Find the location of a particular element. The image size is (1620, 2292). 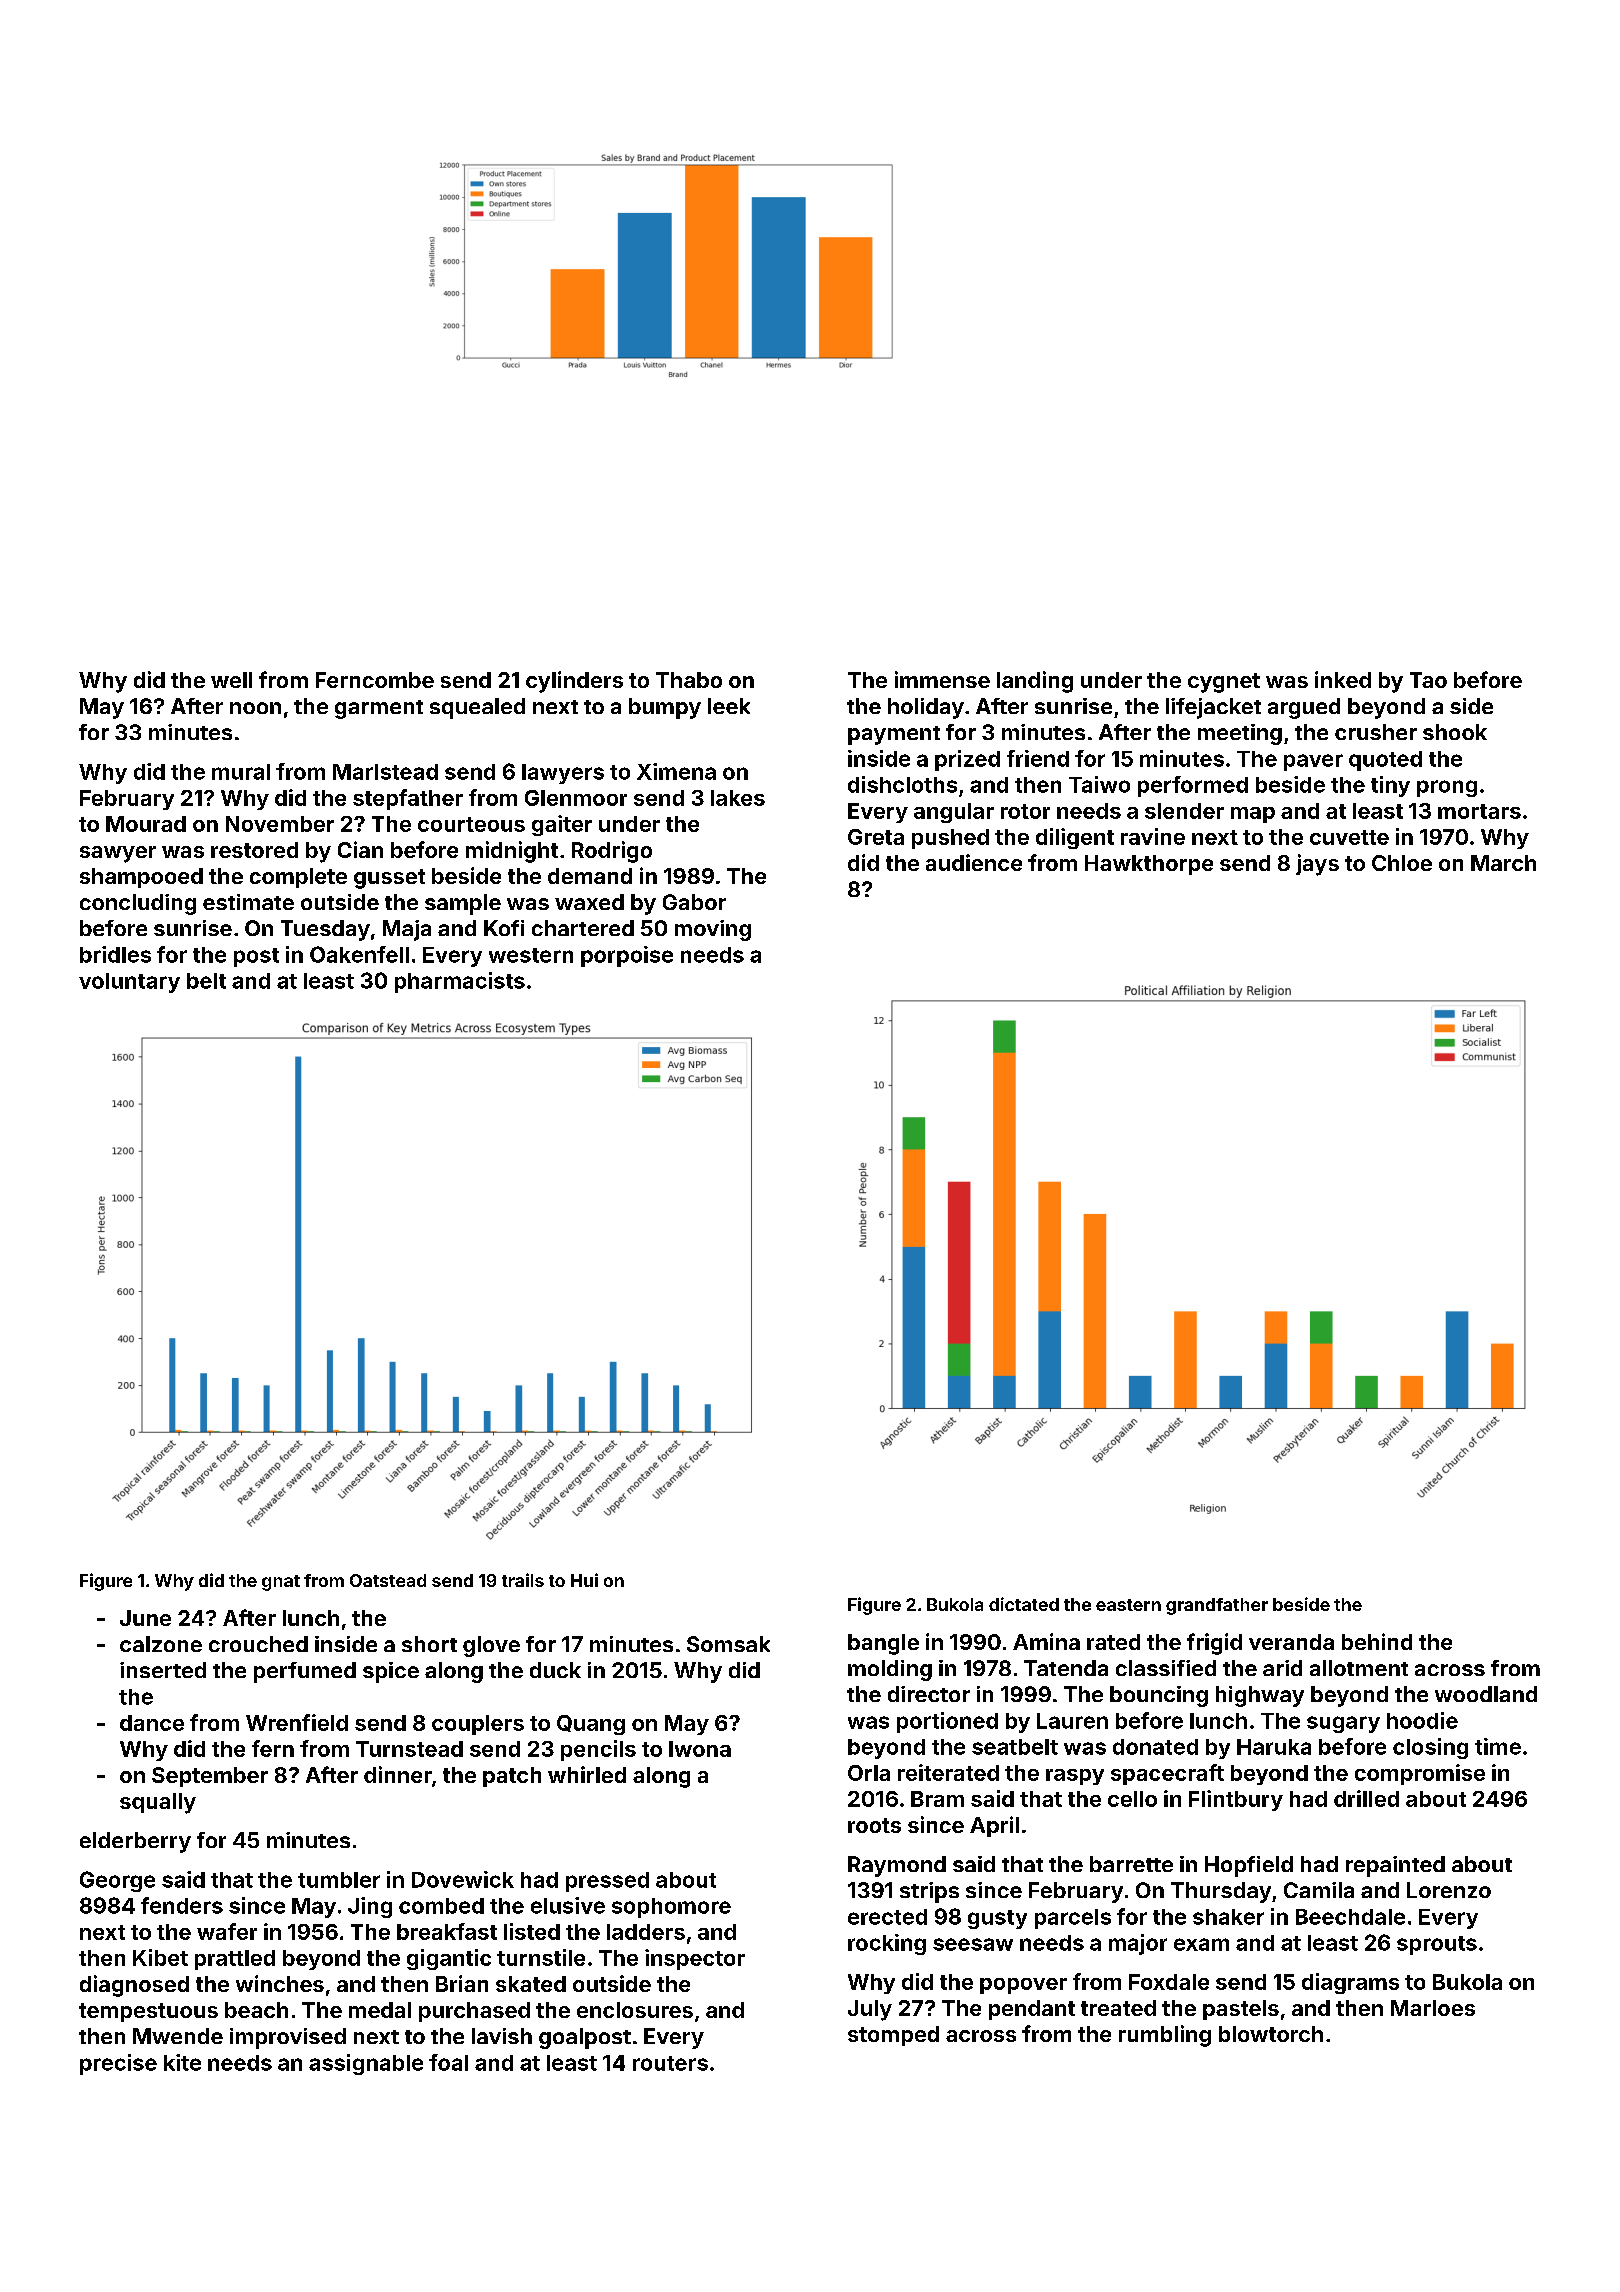

waxed is located at coordinates (589, 902).
